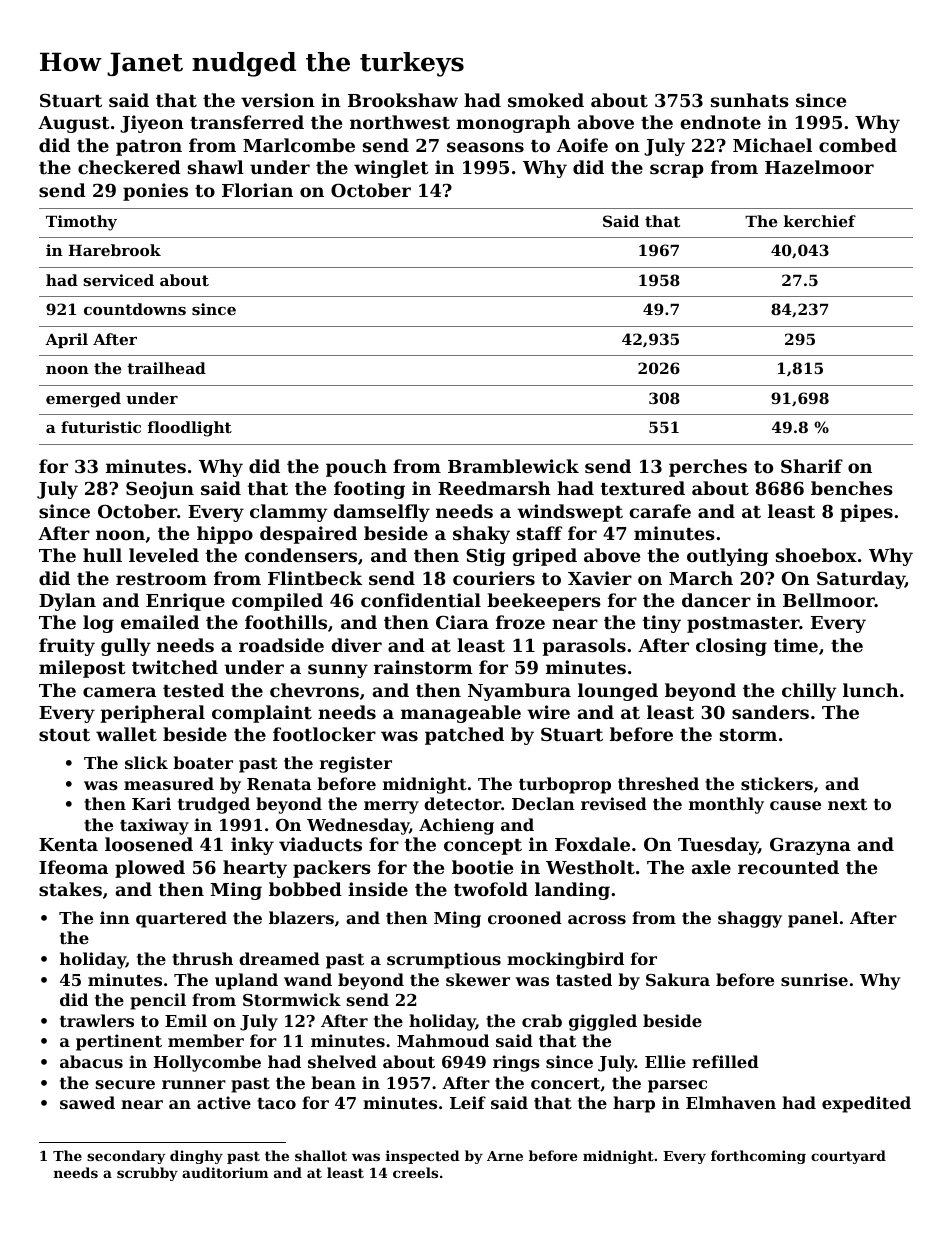 The width and height of the document is (952, 1233). What do you see at coordinates (81, 223) in the document?
I see `Timothy` at bounding box center [81, 223].
